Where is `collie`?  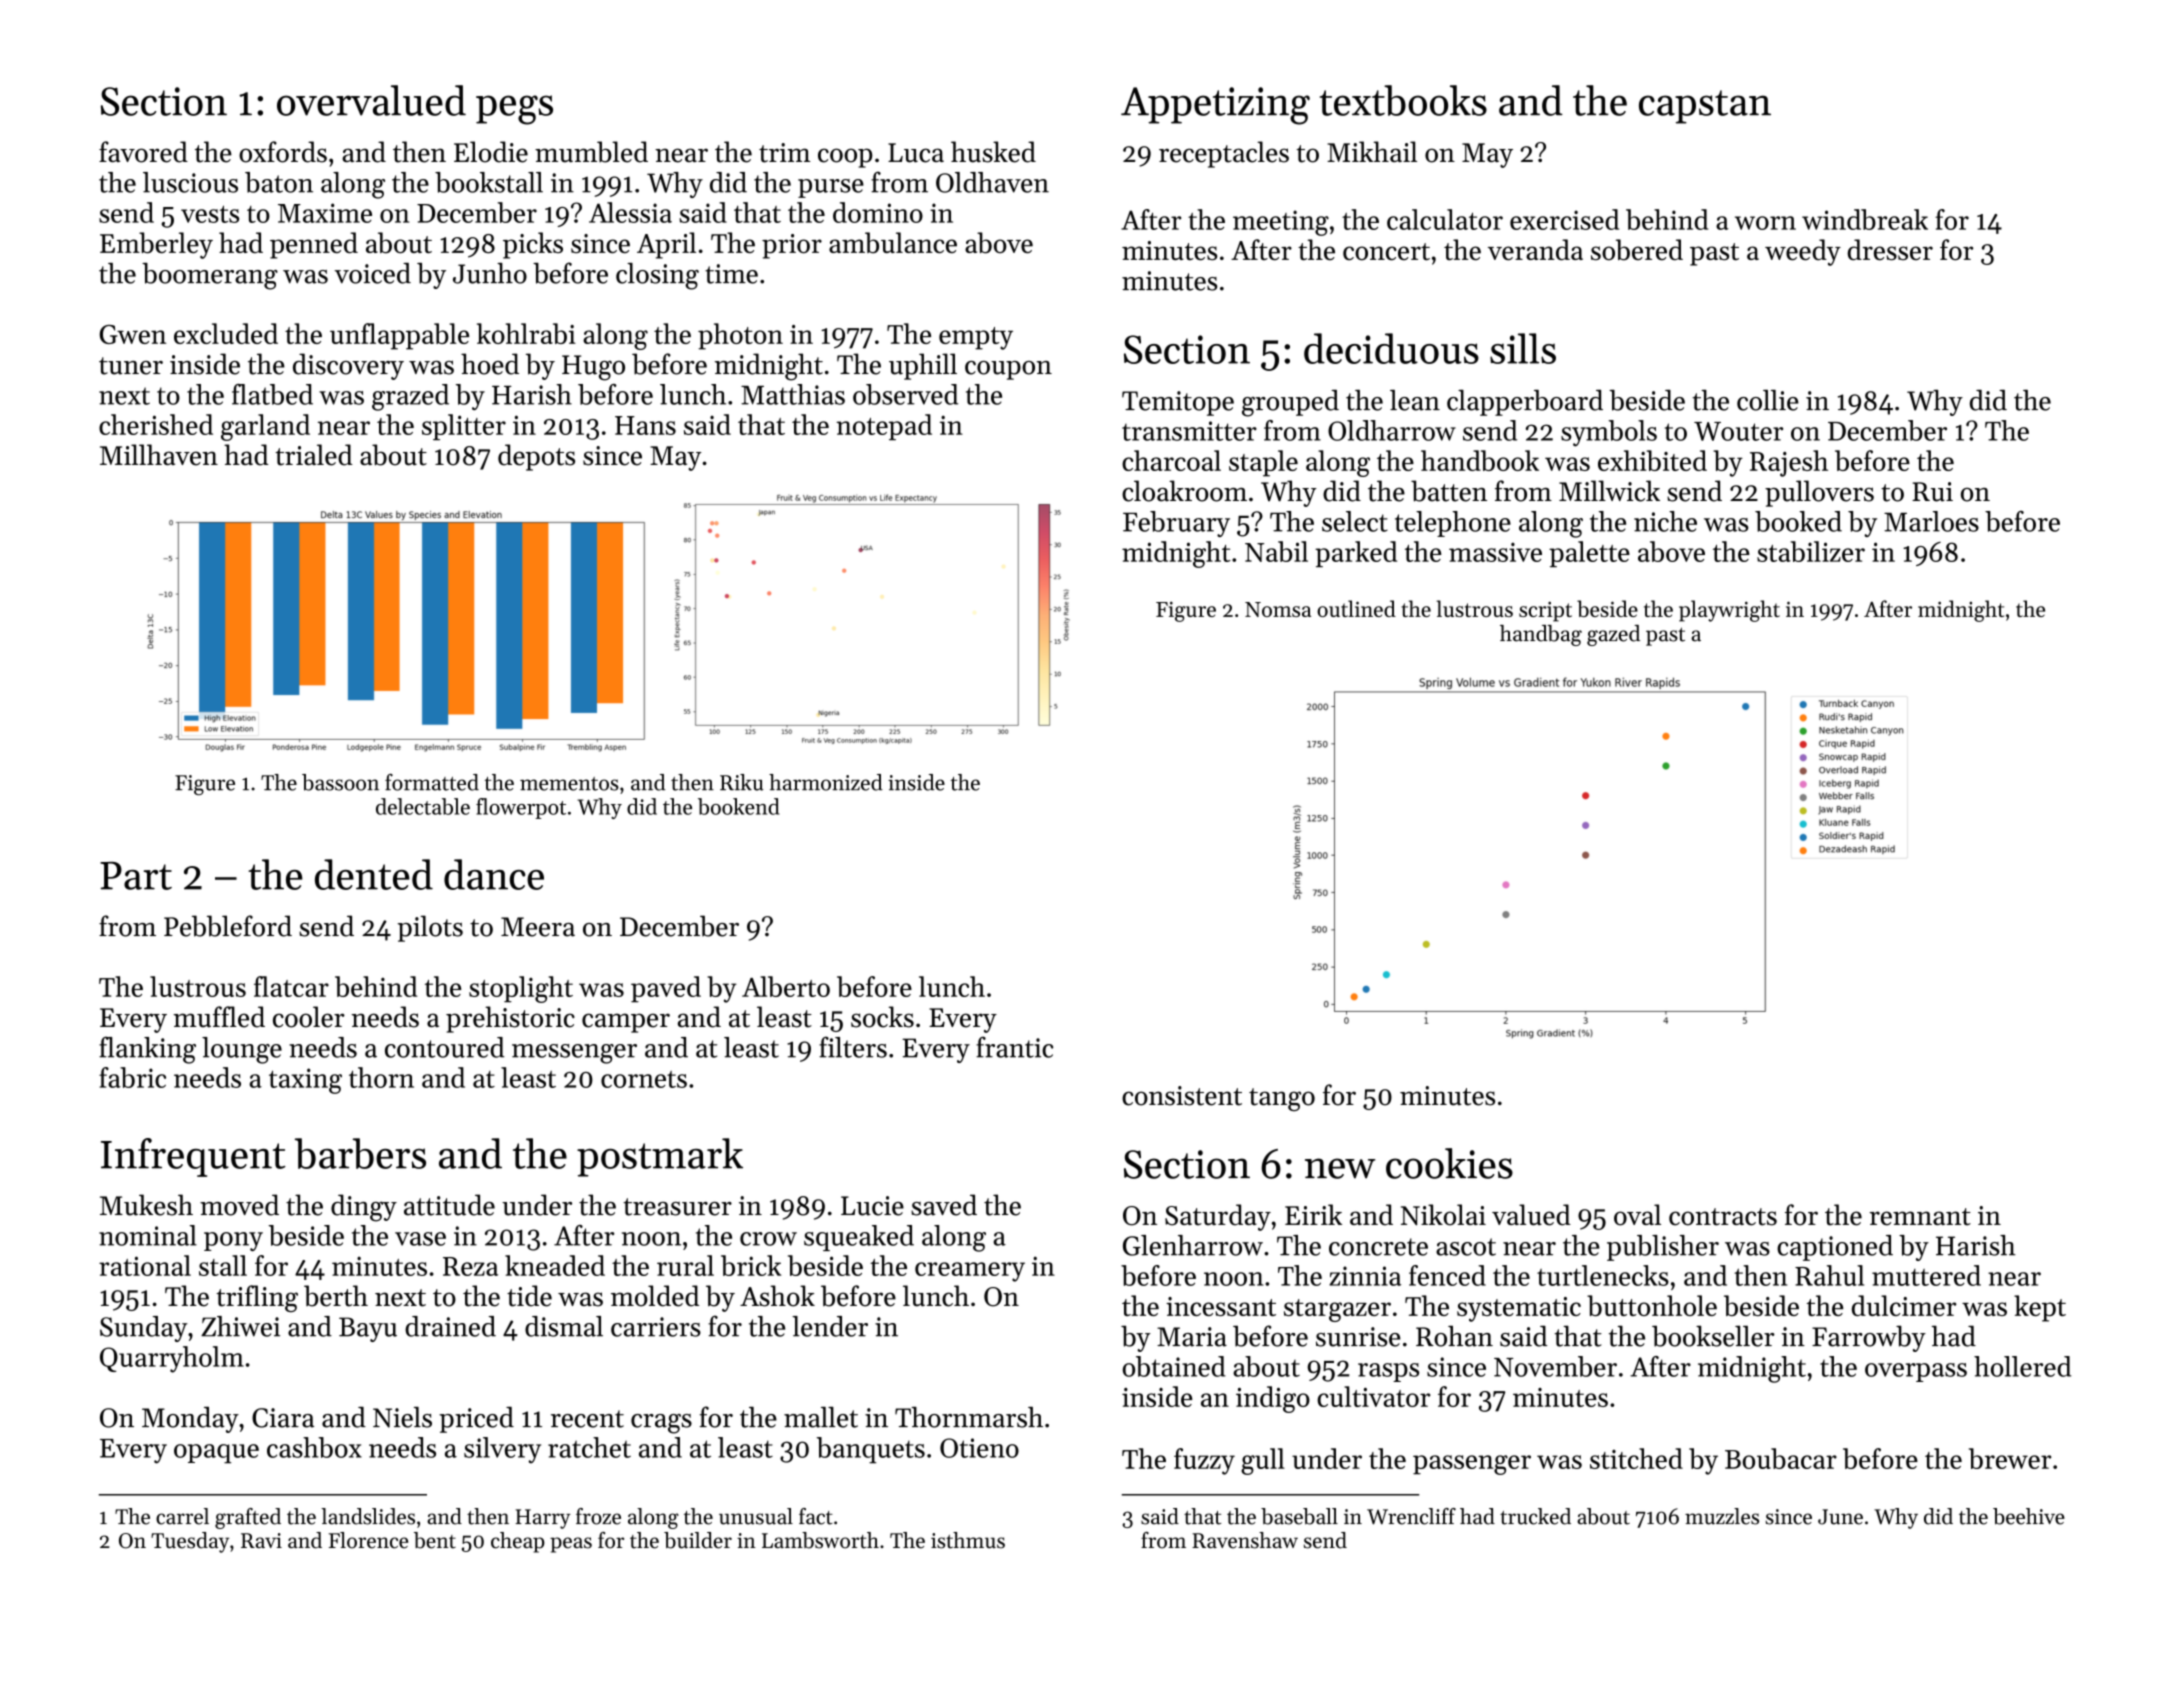
collie is located at coordinates (1768, 400).
